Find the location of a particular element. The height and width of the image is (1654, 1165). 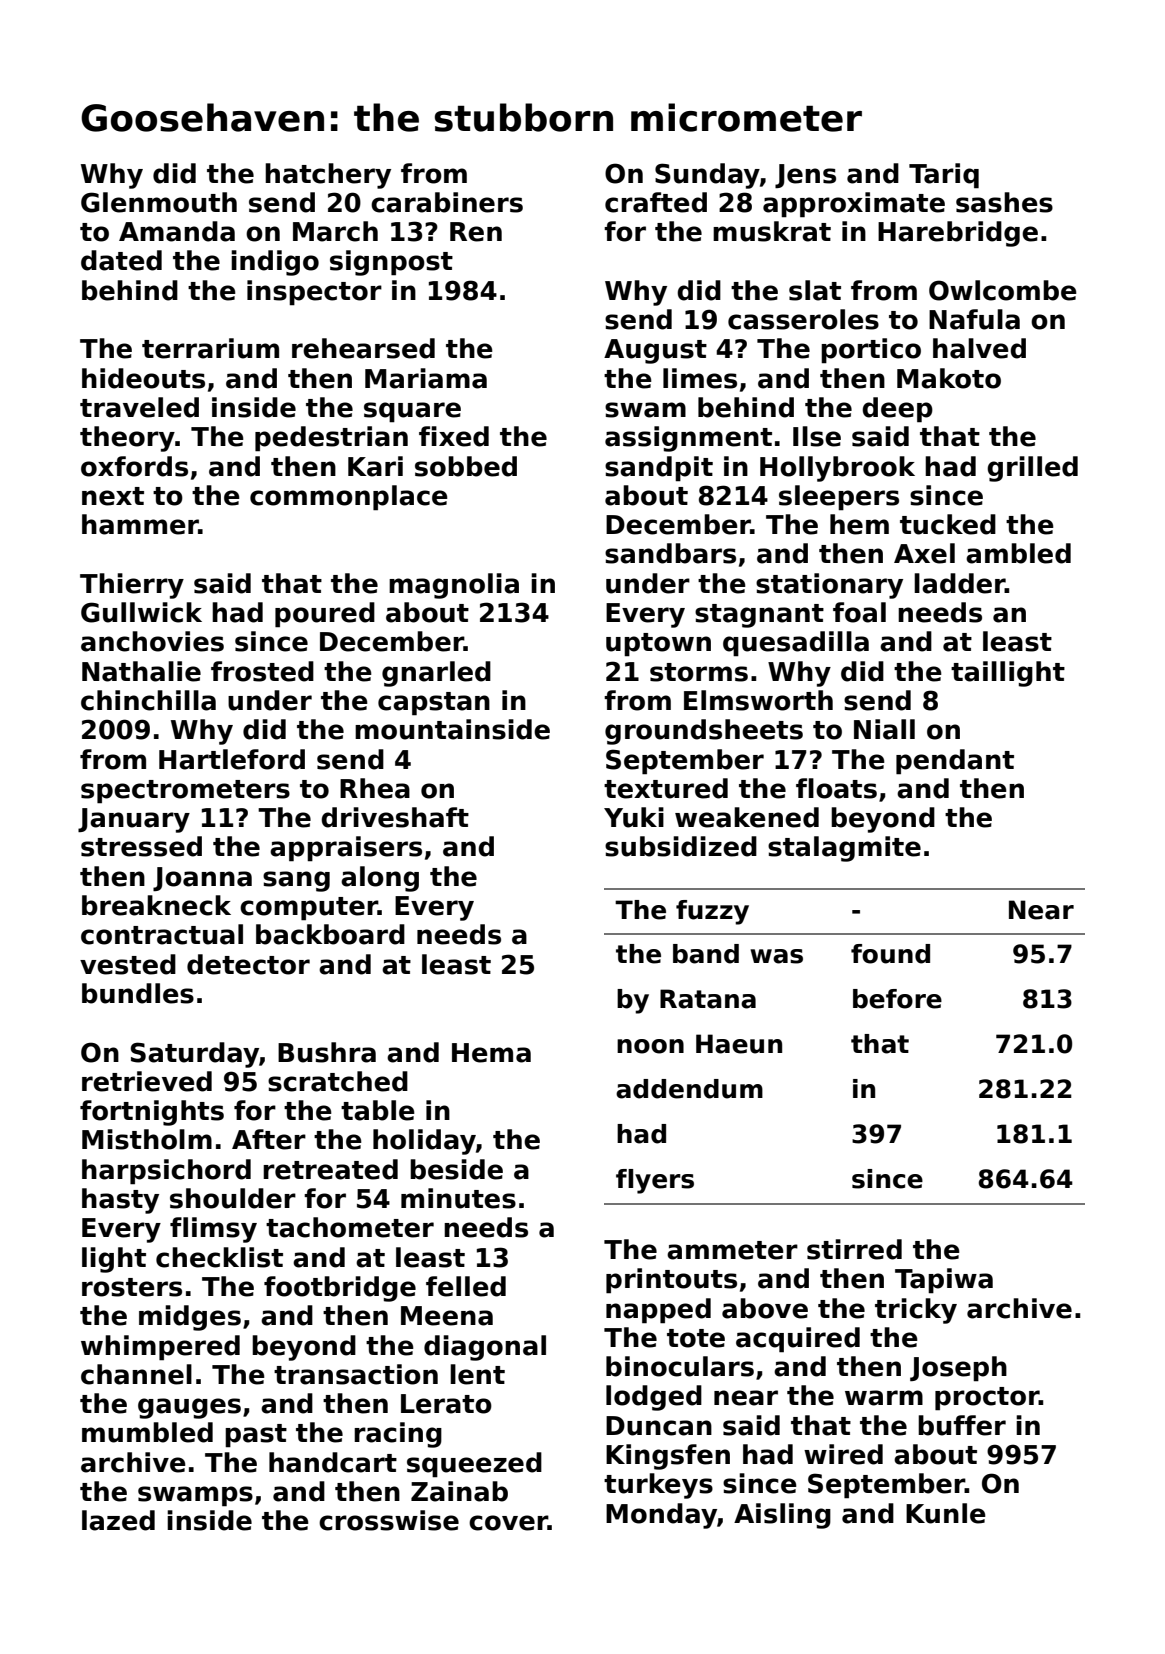

ambled is located at coordinates (1018, 553).
